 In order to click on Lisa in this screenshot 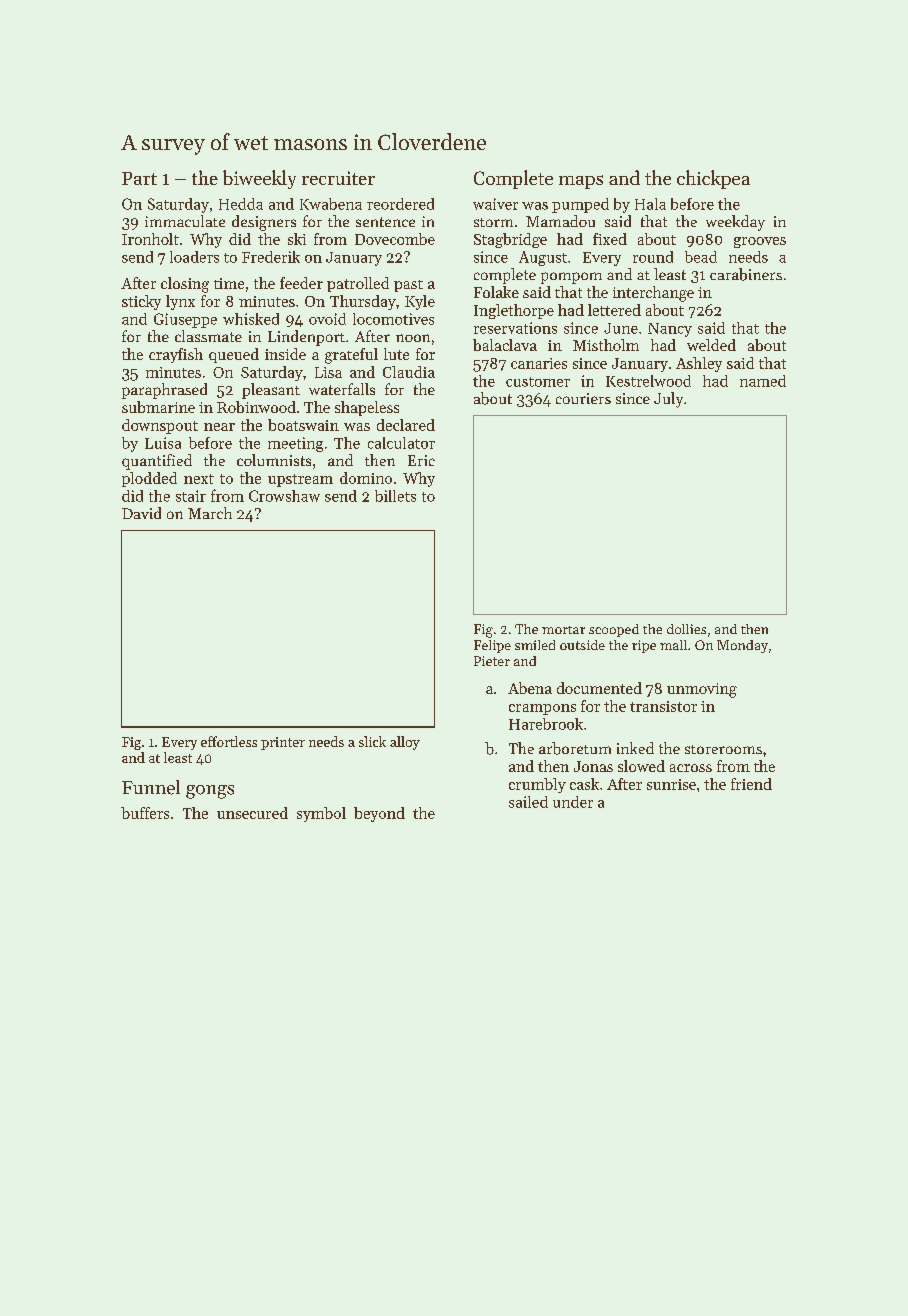, I will do `click(328, 372)`.
